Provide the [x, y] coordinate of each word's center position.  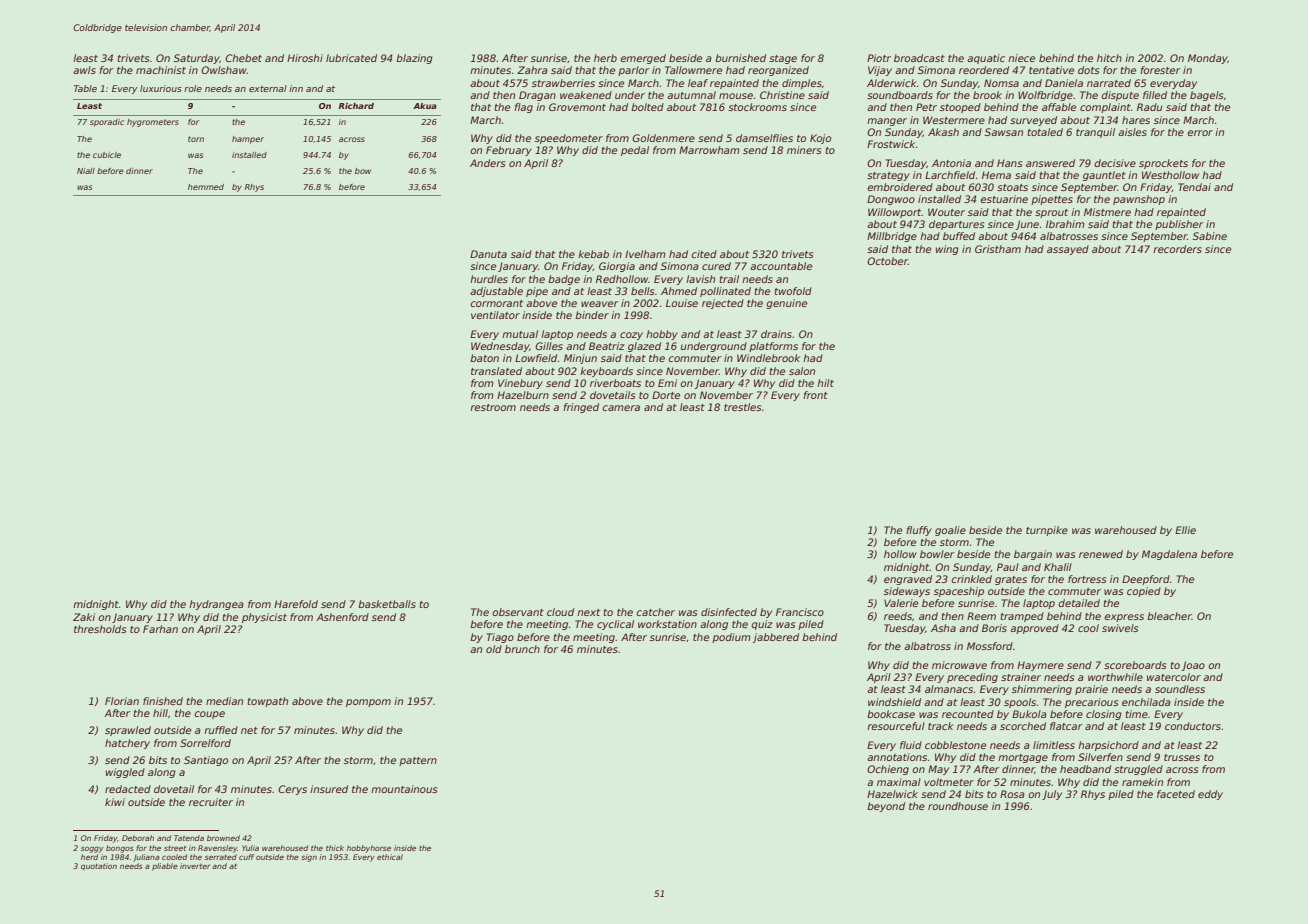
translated [496, 371]
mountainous [404, 789]
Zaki [84, 617]
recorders [1177, 249]
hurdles [489, 279]
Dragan [537, 96]
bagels [1206, 96]
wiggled [125, 773]
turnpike [1047, 531]
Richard [356, 106]
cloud [560, 612]
